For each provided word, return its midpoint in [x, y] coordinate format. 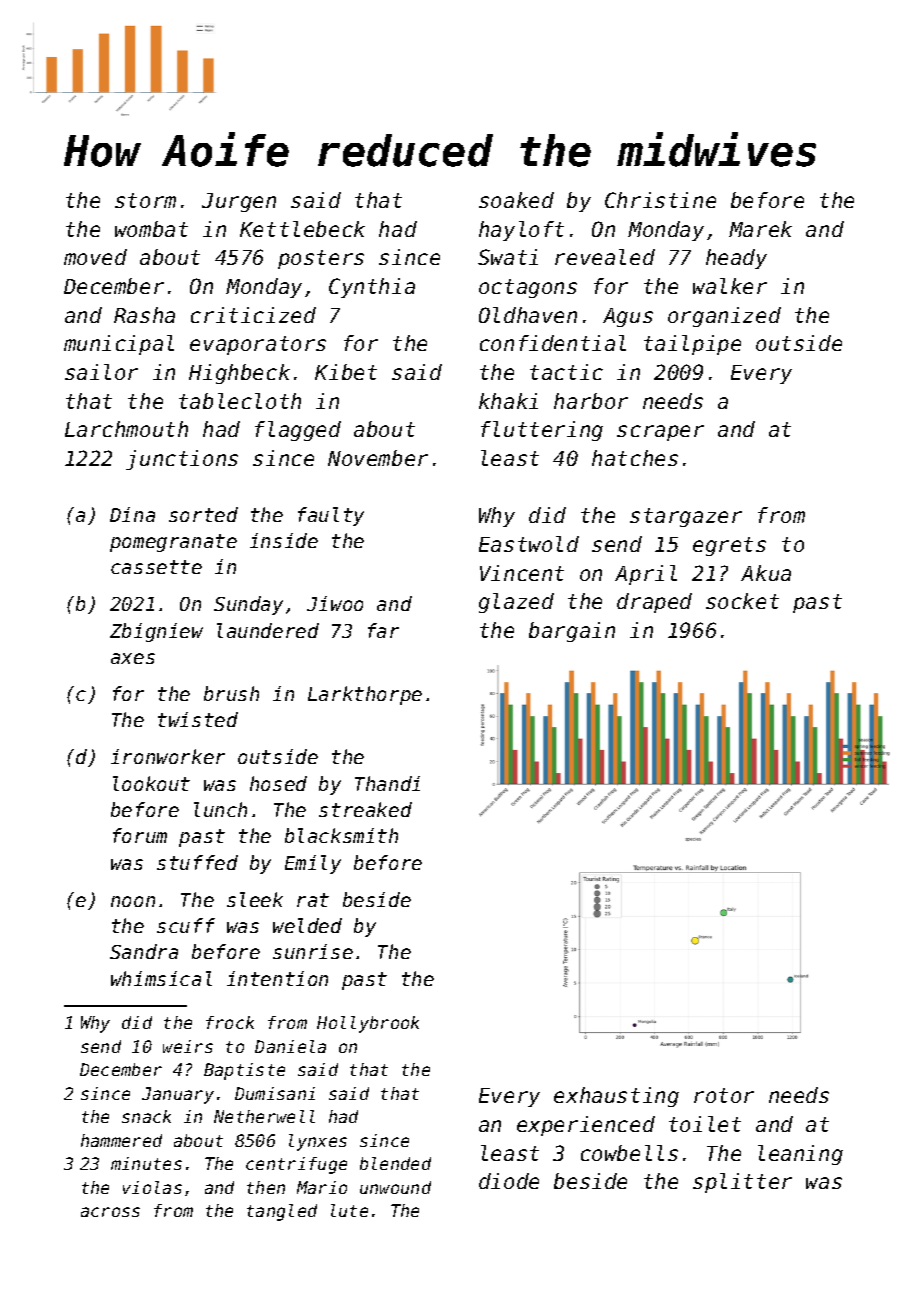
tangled [282, 1212]
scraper [660, 433]
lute [349, 1210]
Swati [508, 257]
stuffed [197, 862]
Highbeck [239, 374]
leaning [800, 1155]
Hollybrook [368, 1024]
